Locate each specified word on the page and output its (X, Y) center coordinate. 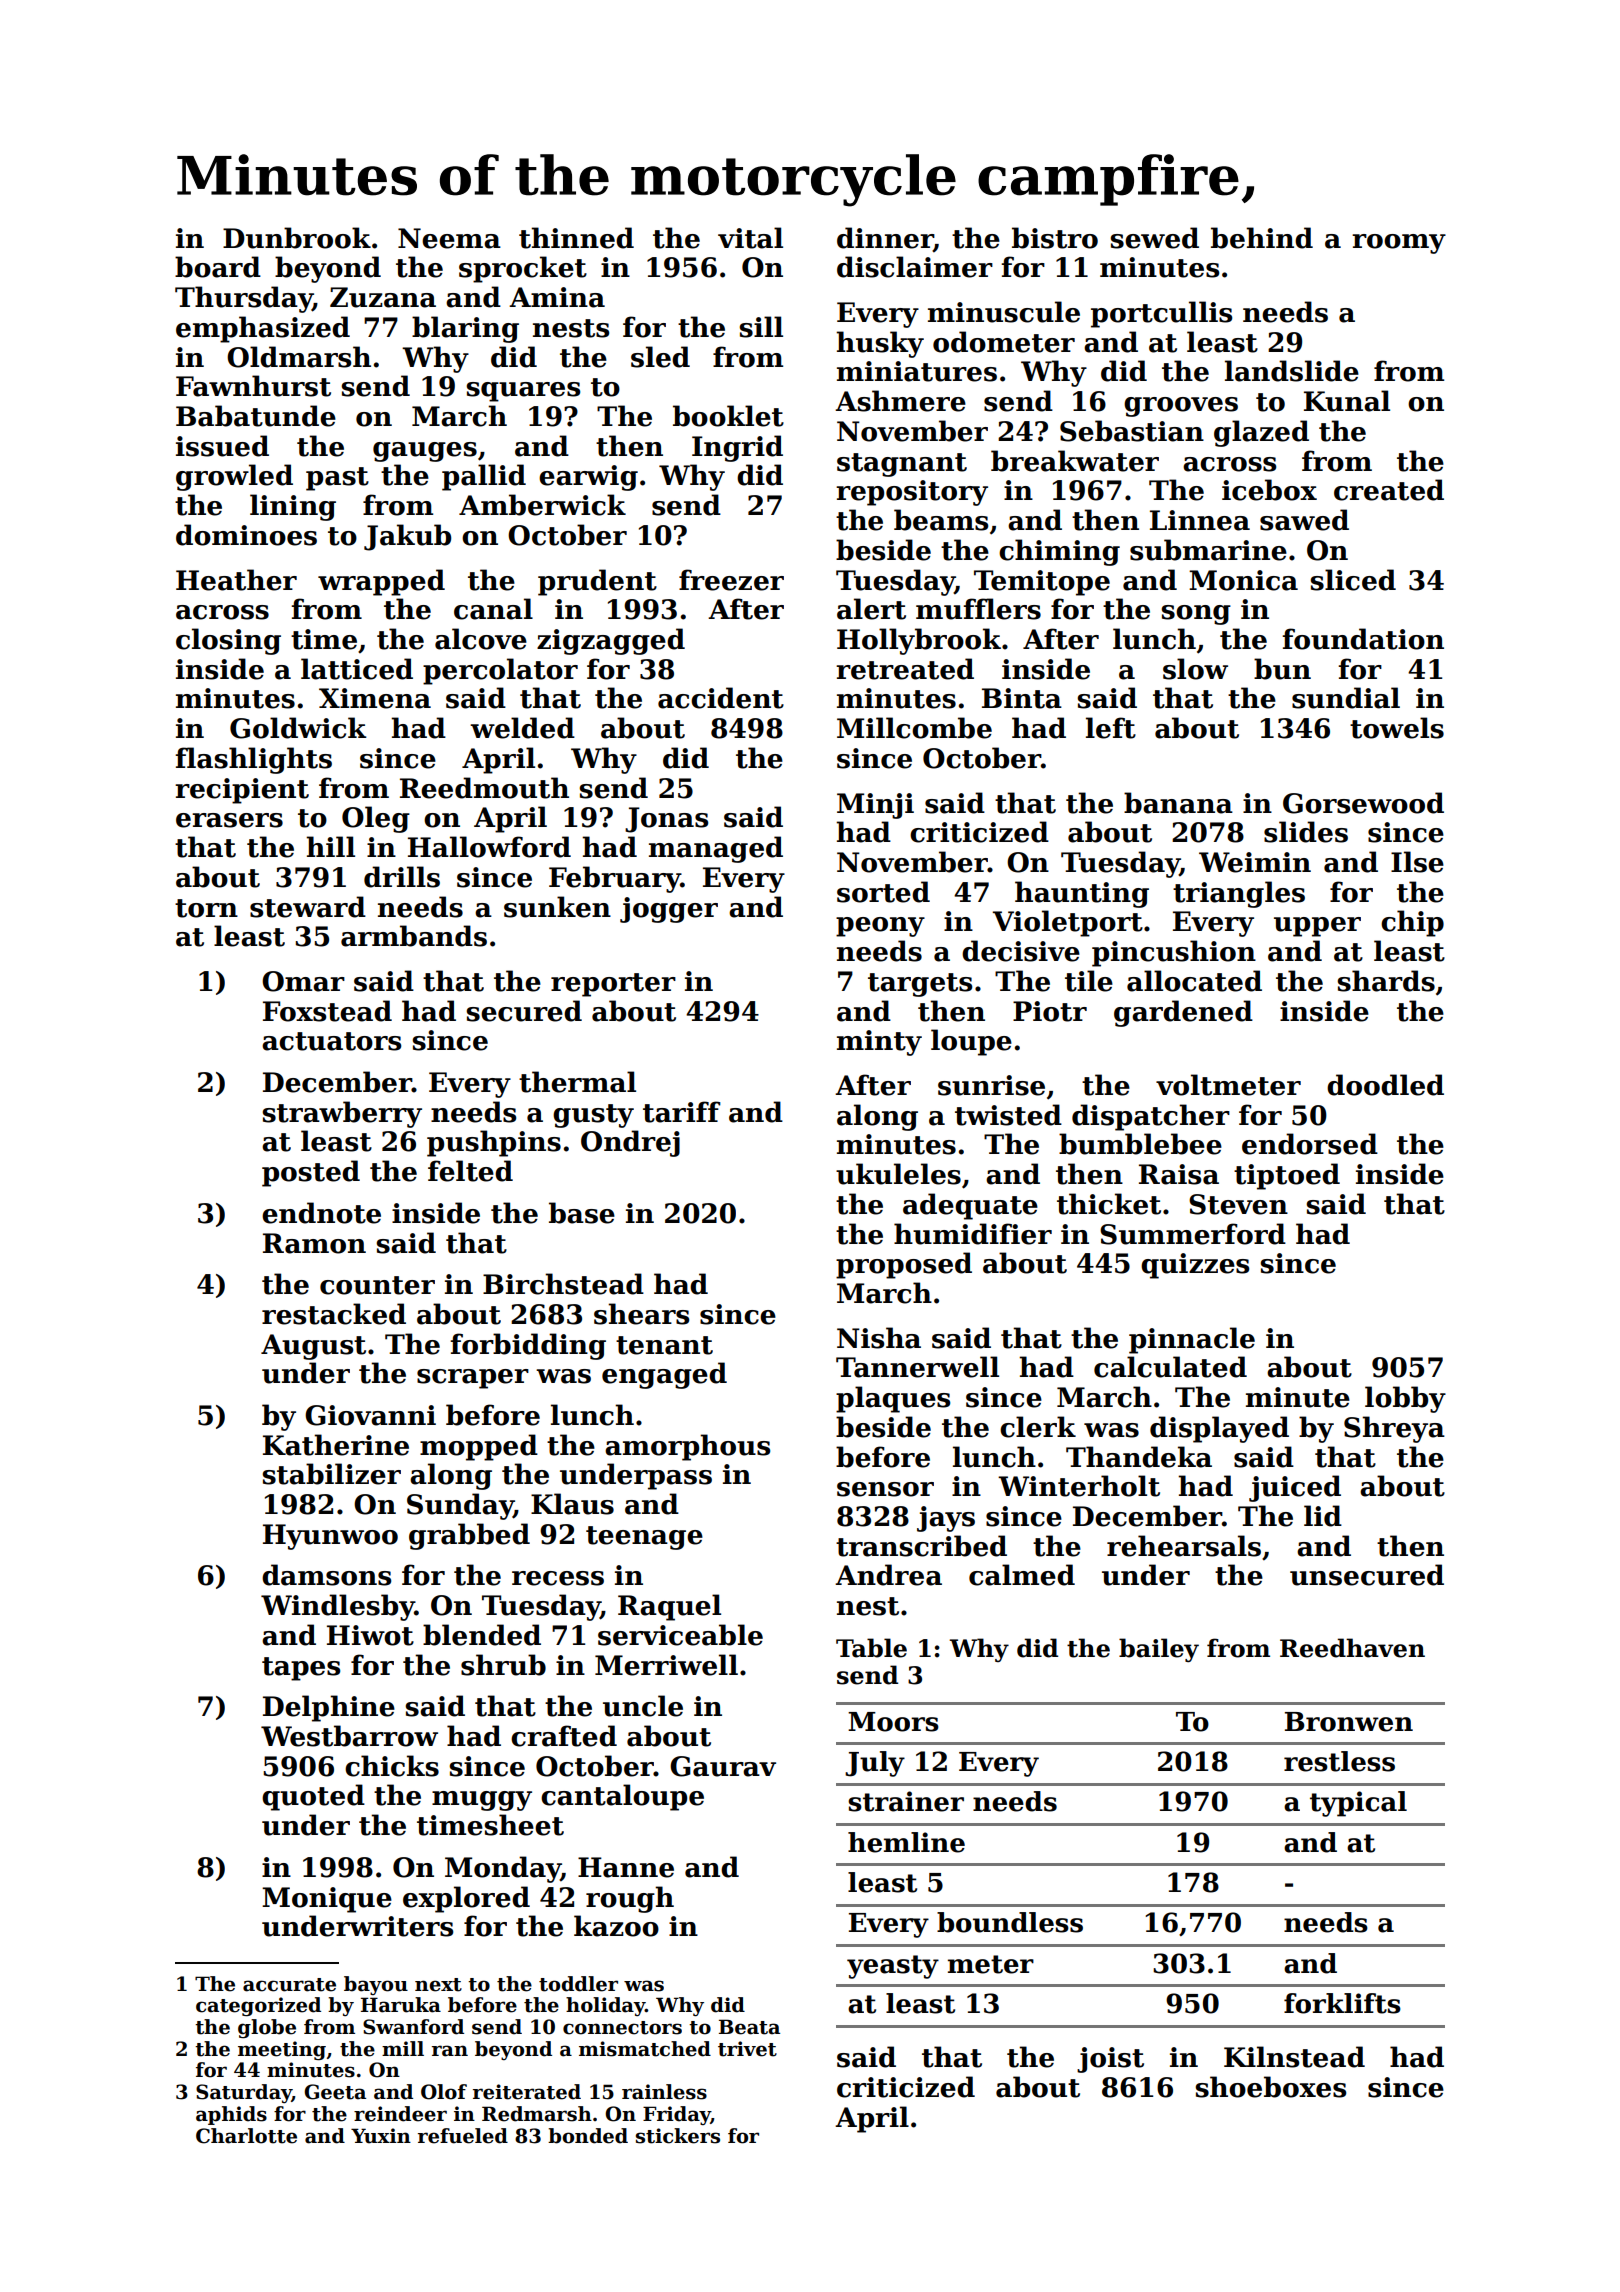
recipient (242, 791)
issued (222, 446)
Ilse (1417, 862)
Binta (1022, 698)
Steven (1238, 1204)
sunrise (991, 1085)
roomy (1399, 244)
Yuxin (381, 2136)
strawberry (342, 1114)
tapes (301, 1669)
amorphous (687, 1447)
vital (750, 238)
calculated (1170, 1367)
